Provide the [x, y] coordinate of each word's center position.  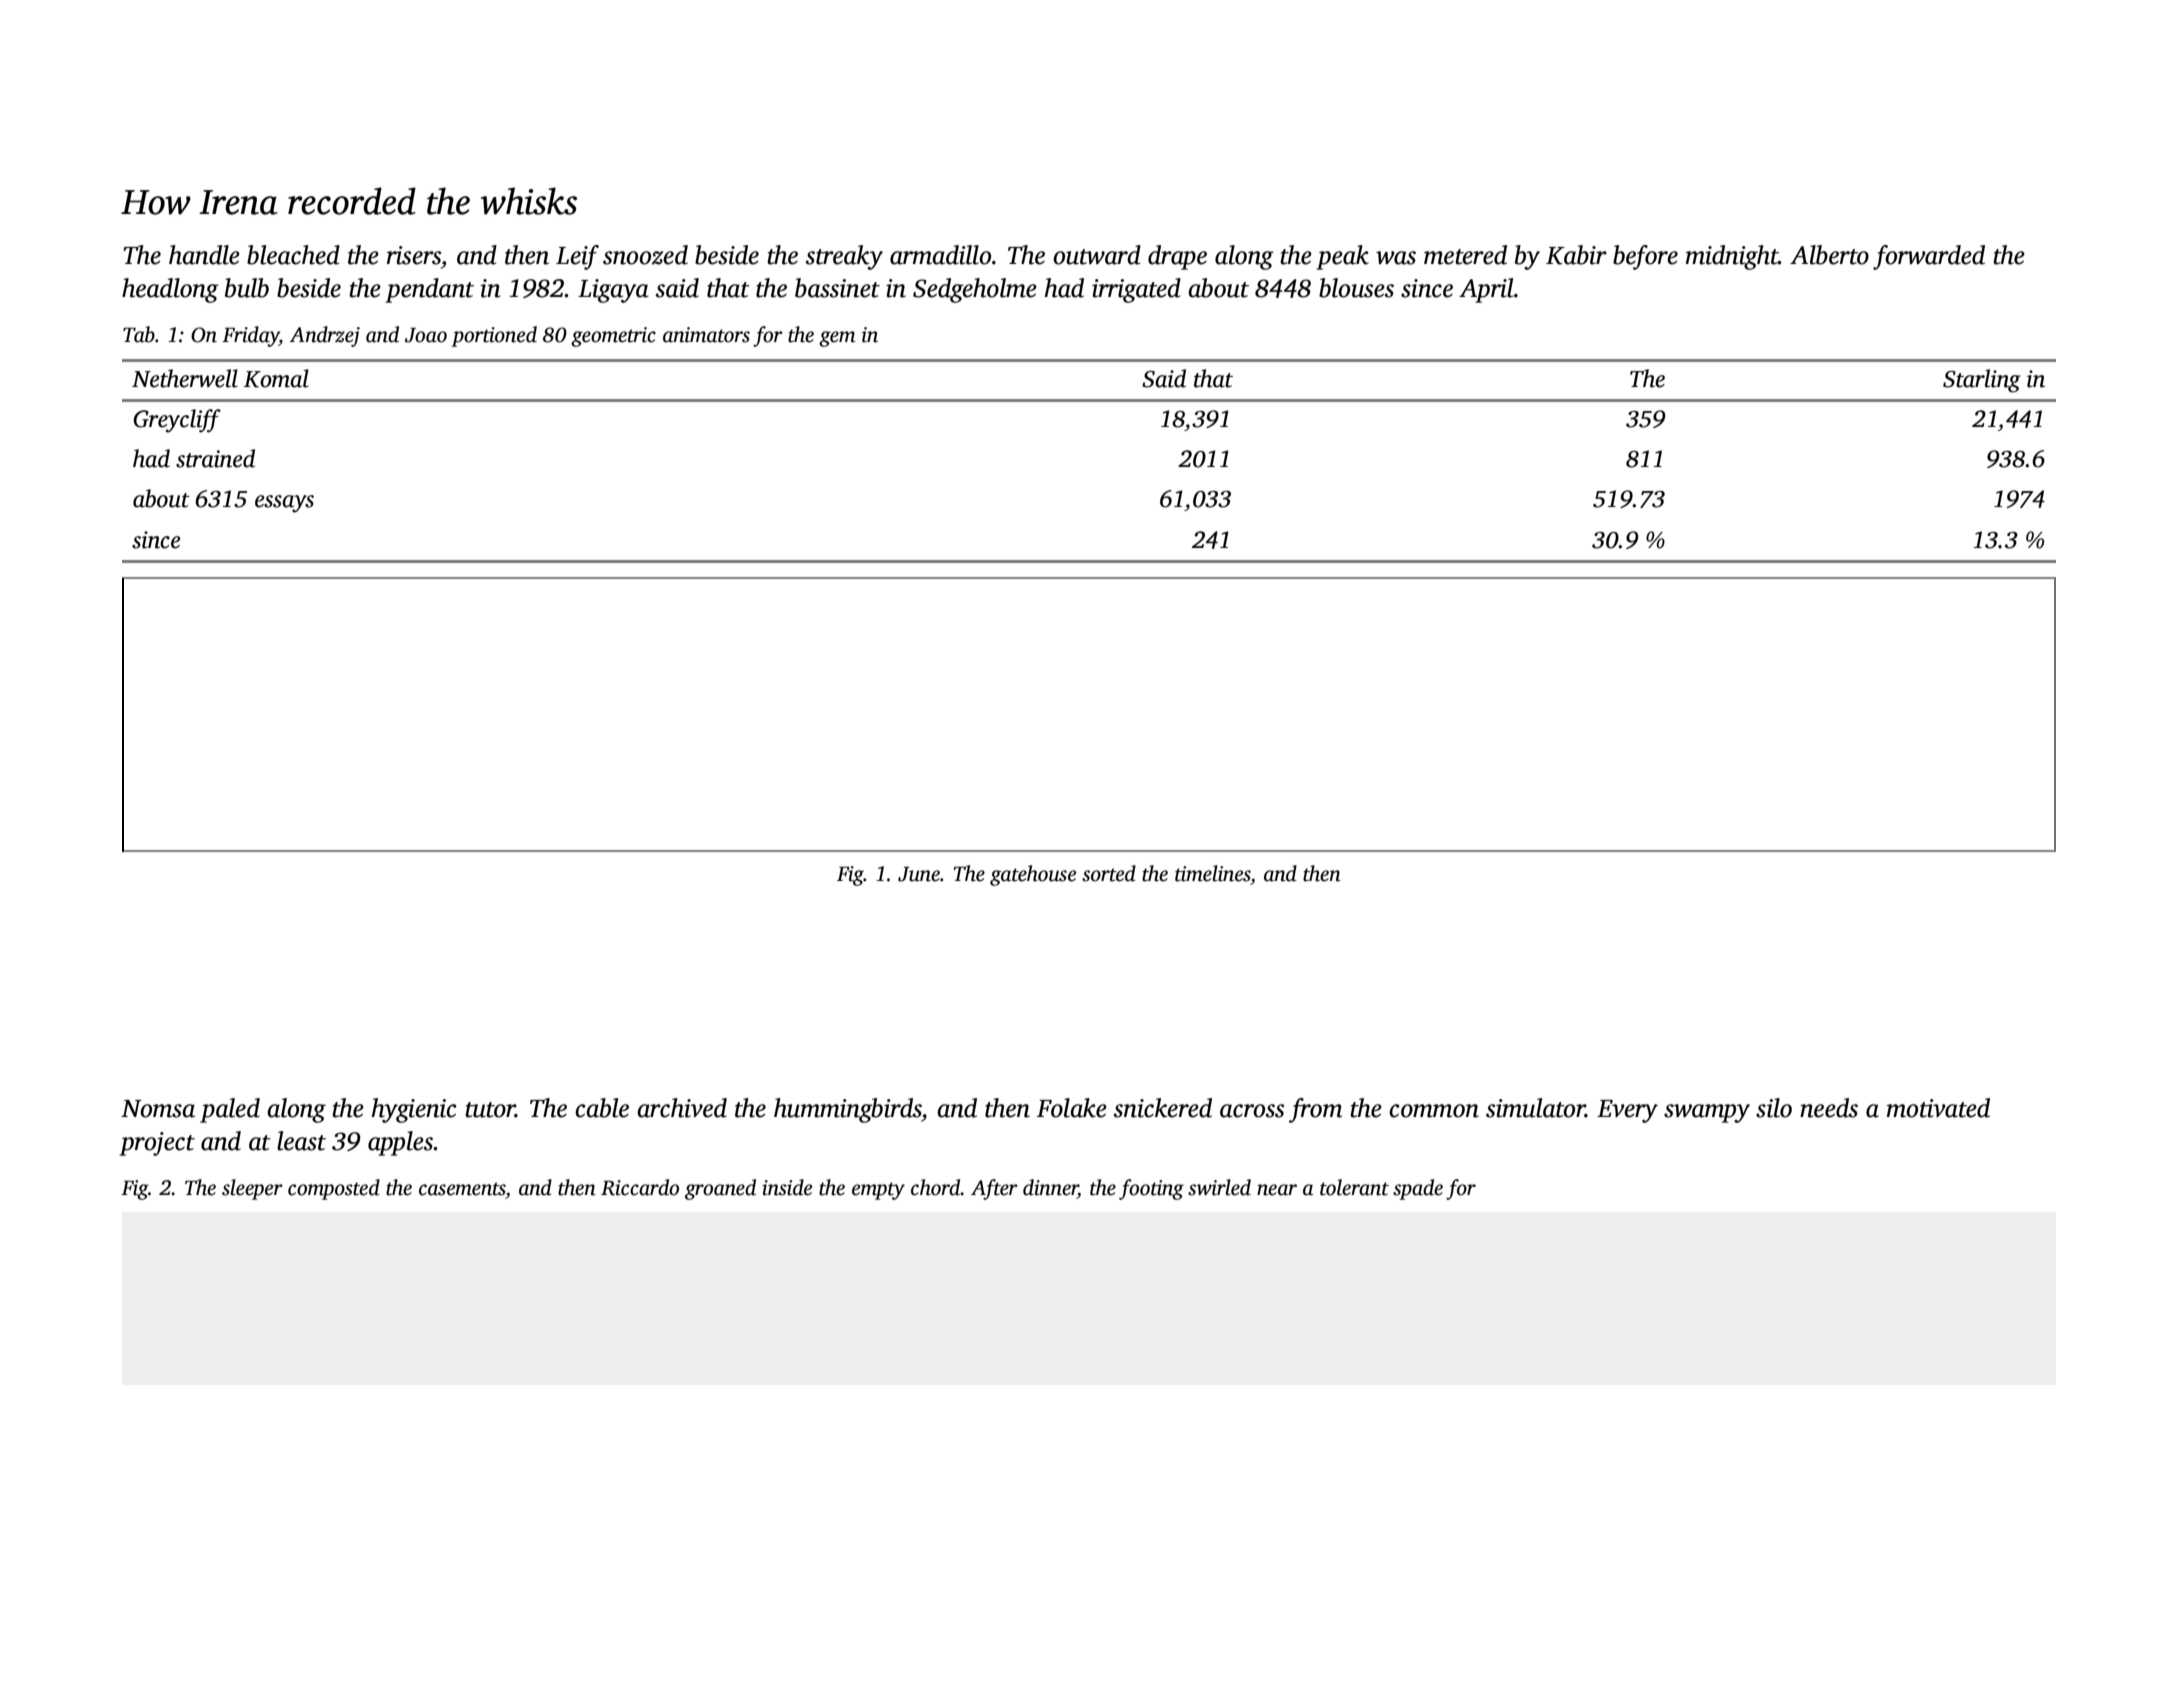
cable [602, 1108]
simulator [1535, 1108]
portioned [494, 336]
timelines [1213, 873]
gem [837, 339]
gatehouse [1033, 875]
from [1315, 1110]
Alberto [1829, 255]
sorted [1109, 873]
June [919, 874]
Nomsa [158, 1109]
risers [414, 255]
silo [1774, 1108]
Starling [1982, 381]
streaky [844, 257]
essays [284, 504]
